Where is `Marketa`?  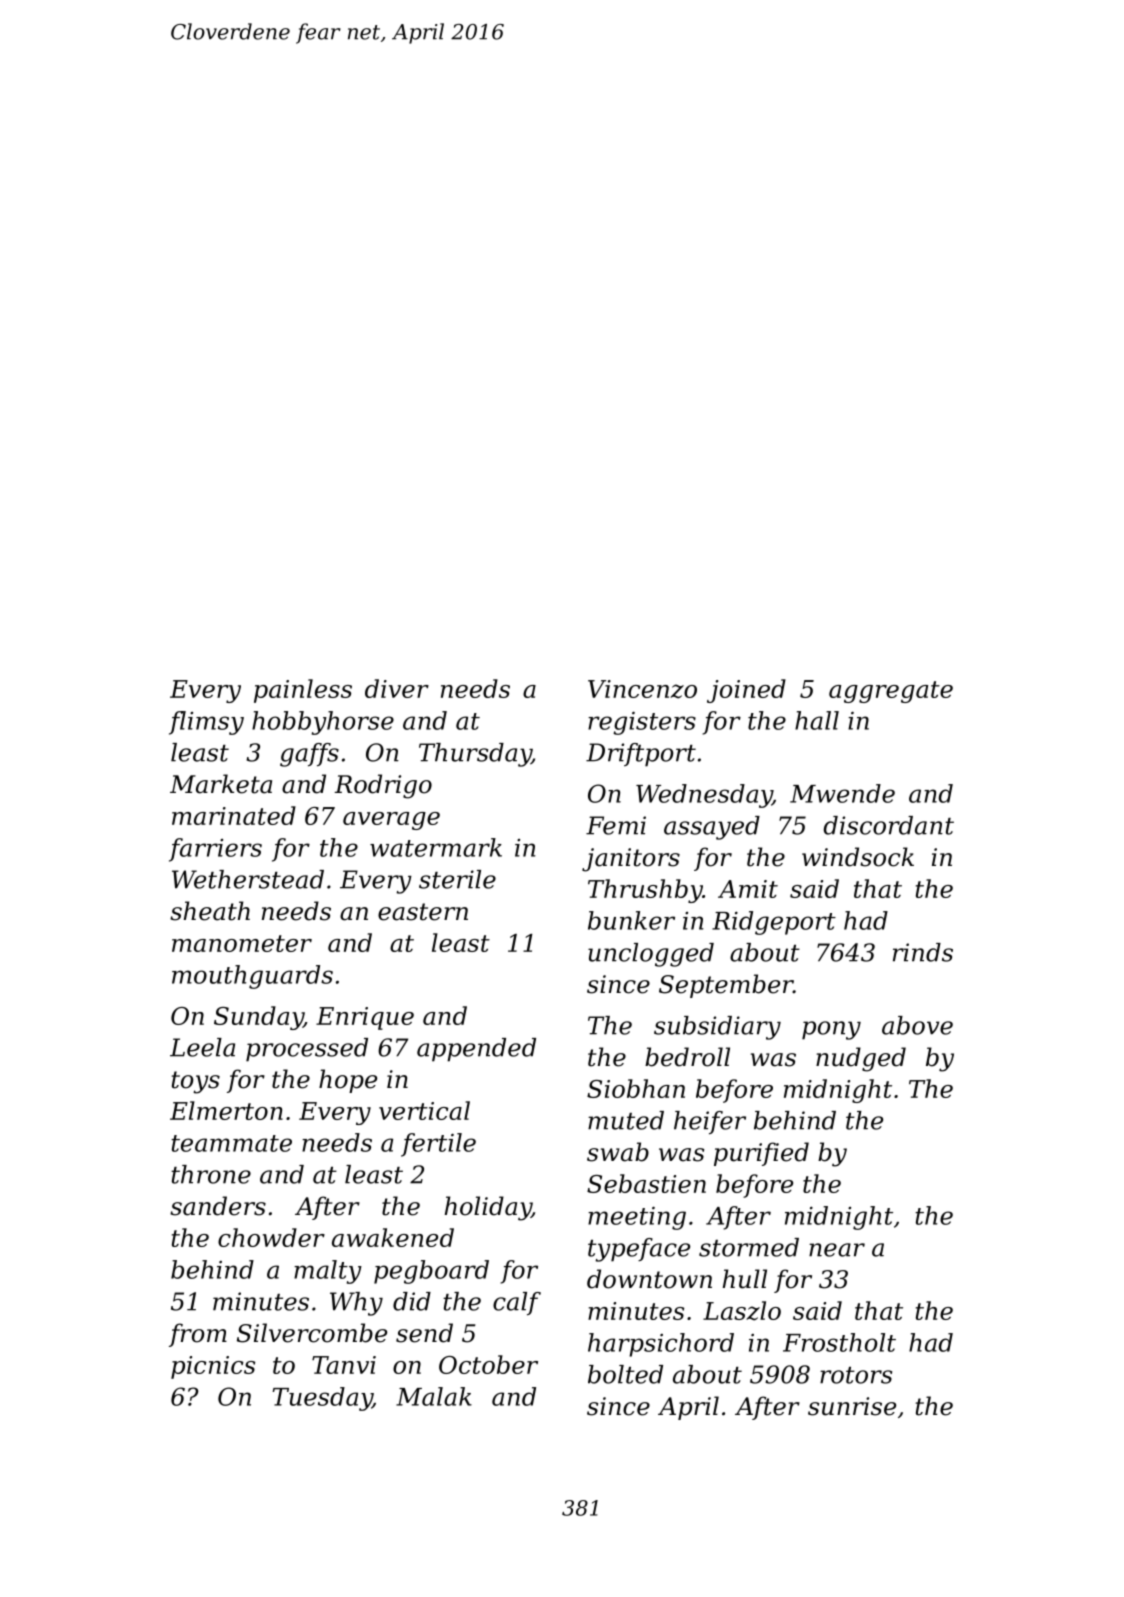
Marketa is located at coordinates (221, 784).
